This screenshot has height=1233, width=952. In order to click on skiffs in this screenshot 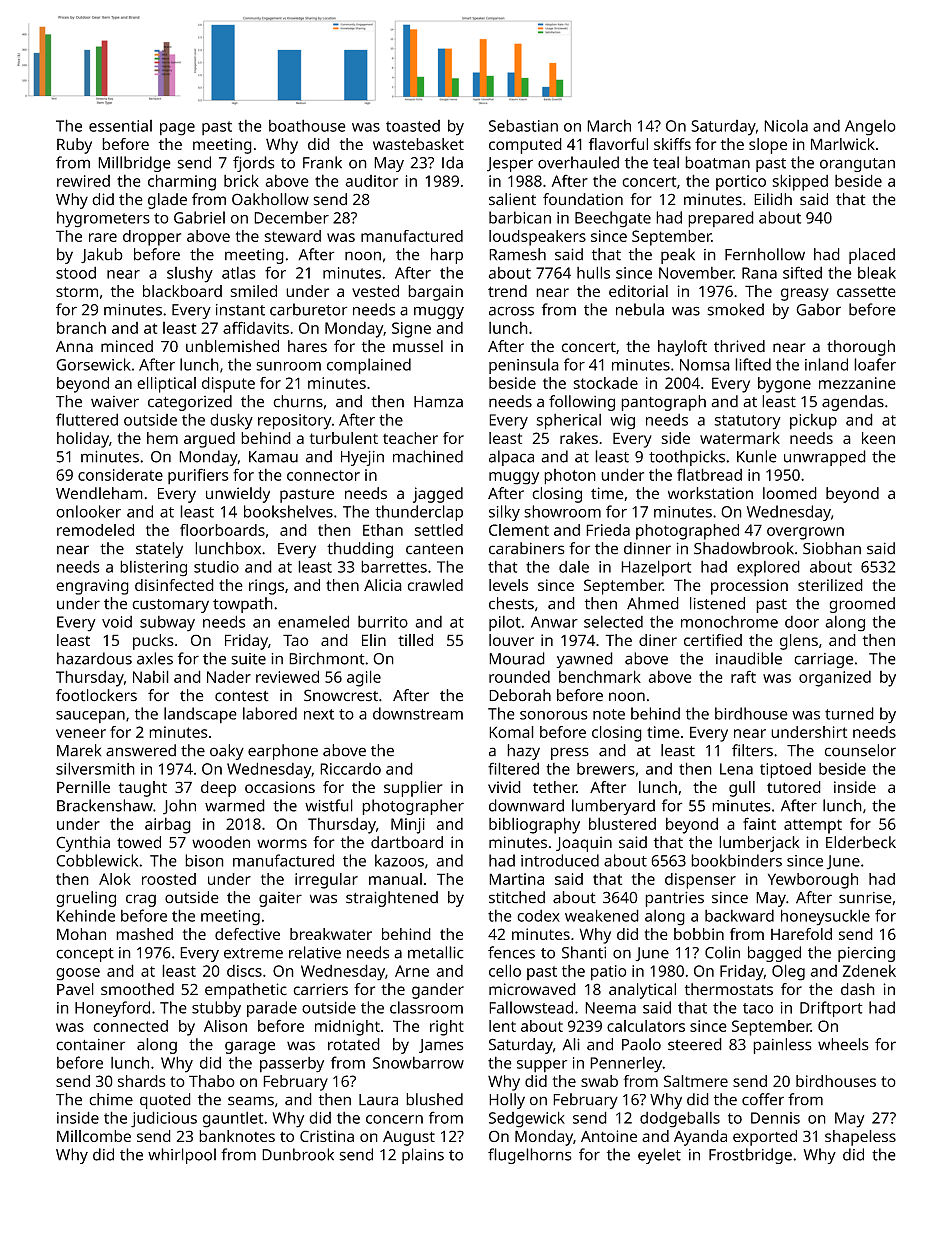, I will do `click(672, 144)`.
